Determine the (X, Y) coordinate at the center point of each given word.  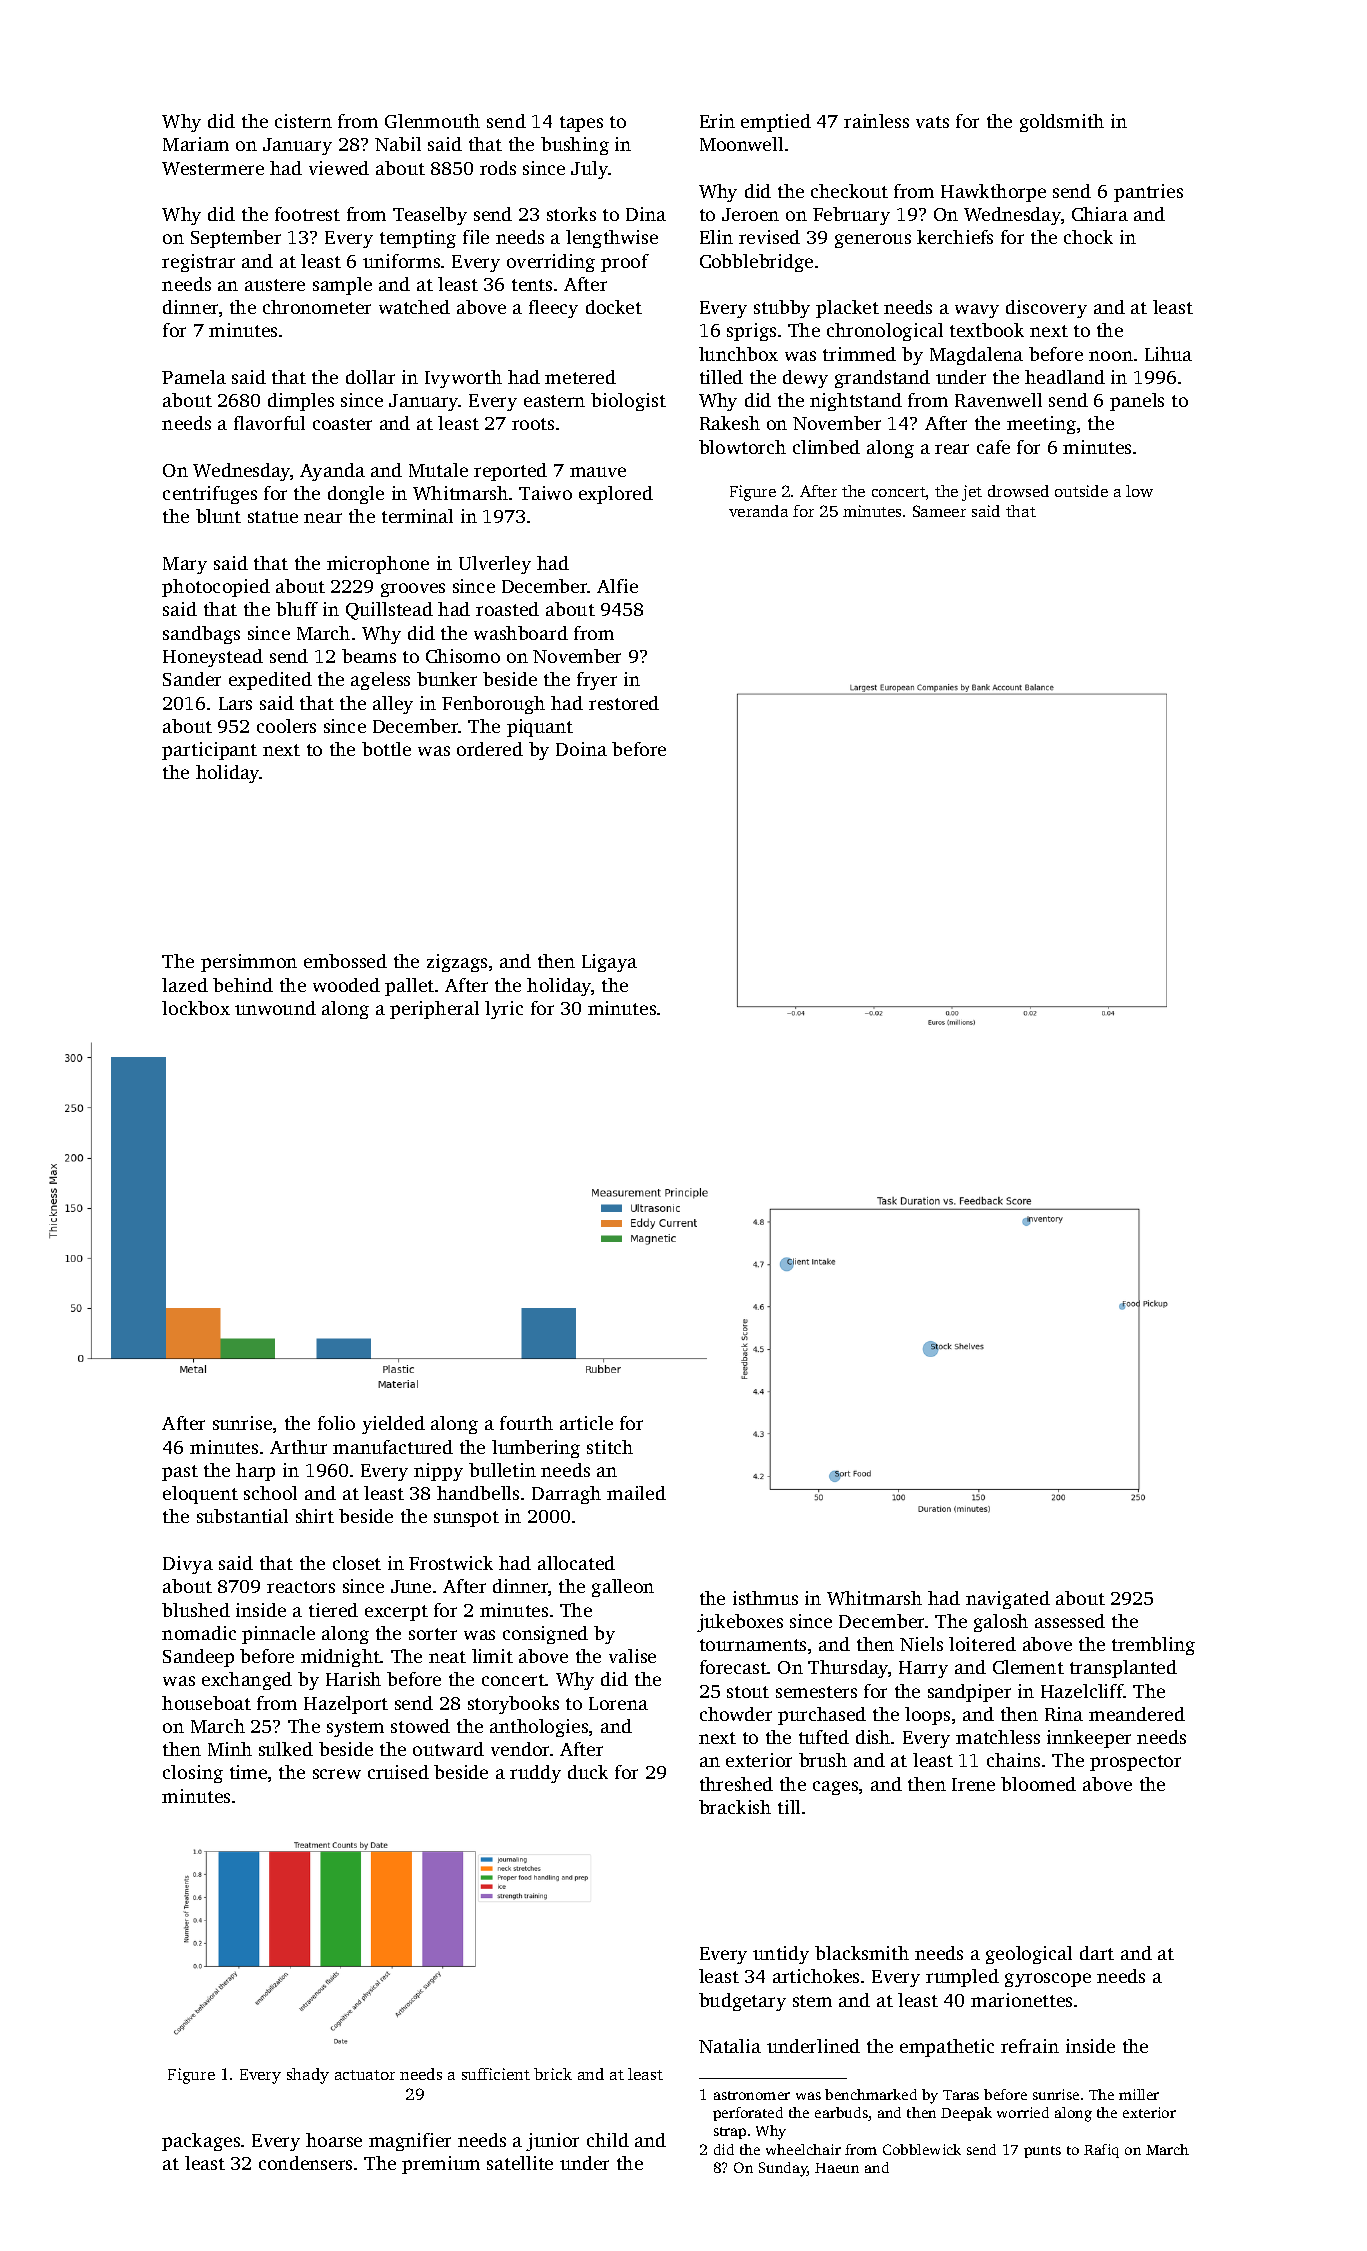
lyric (504, 1010)
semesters (816, 1692)
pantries (1148, 193)
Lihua (1168, 354)
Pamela (194, 377)
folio (336, 1423)
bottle (386, 749)
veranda (758, 511)
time (248, 1772)
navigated (1008, 1600)
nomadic (199, 1633)
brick (553, 2074)
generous (873, 241)
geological (1029, 1955)
